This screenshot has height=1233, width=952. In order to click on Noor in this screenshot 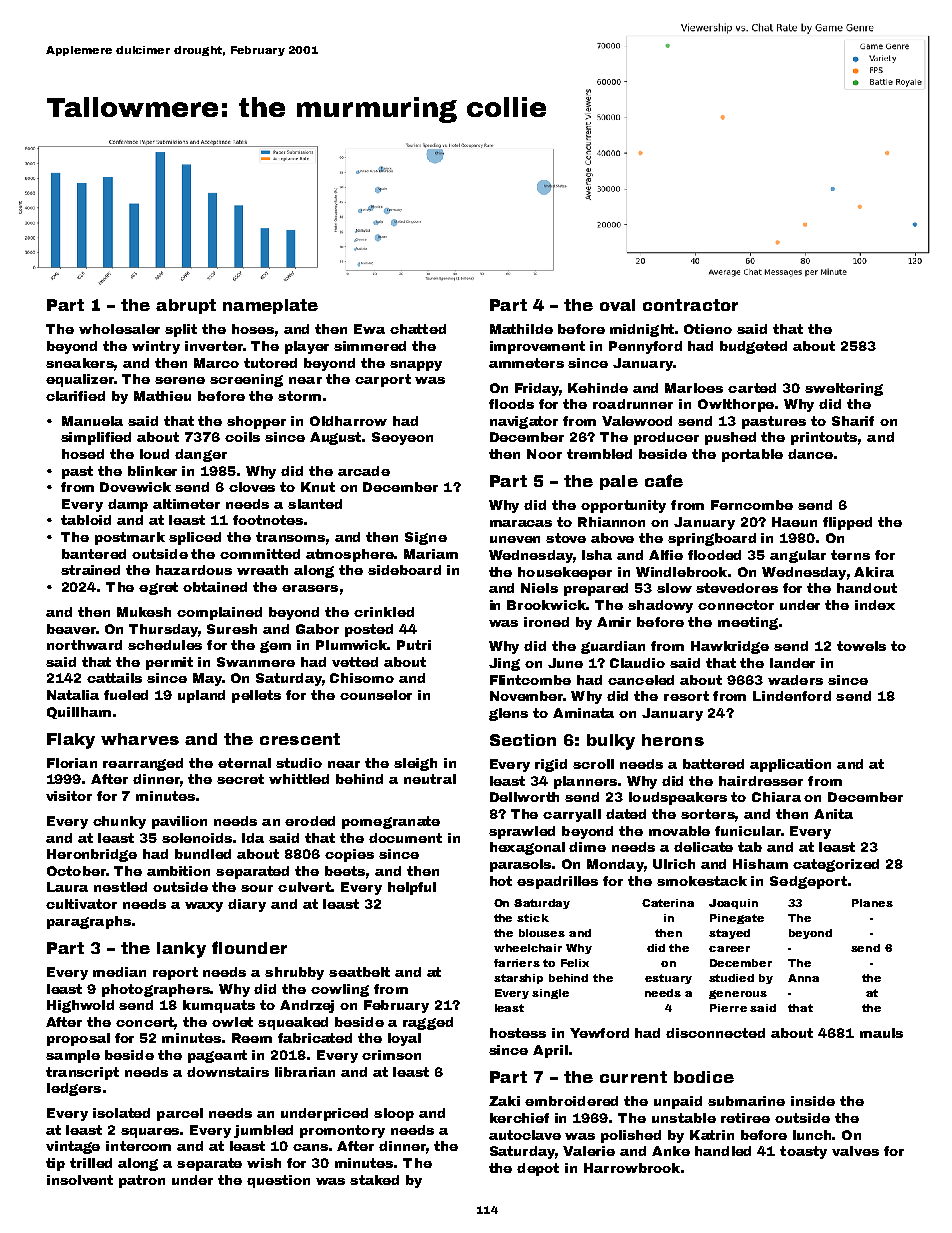, I will do `click(544, 454)`.
